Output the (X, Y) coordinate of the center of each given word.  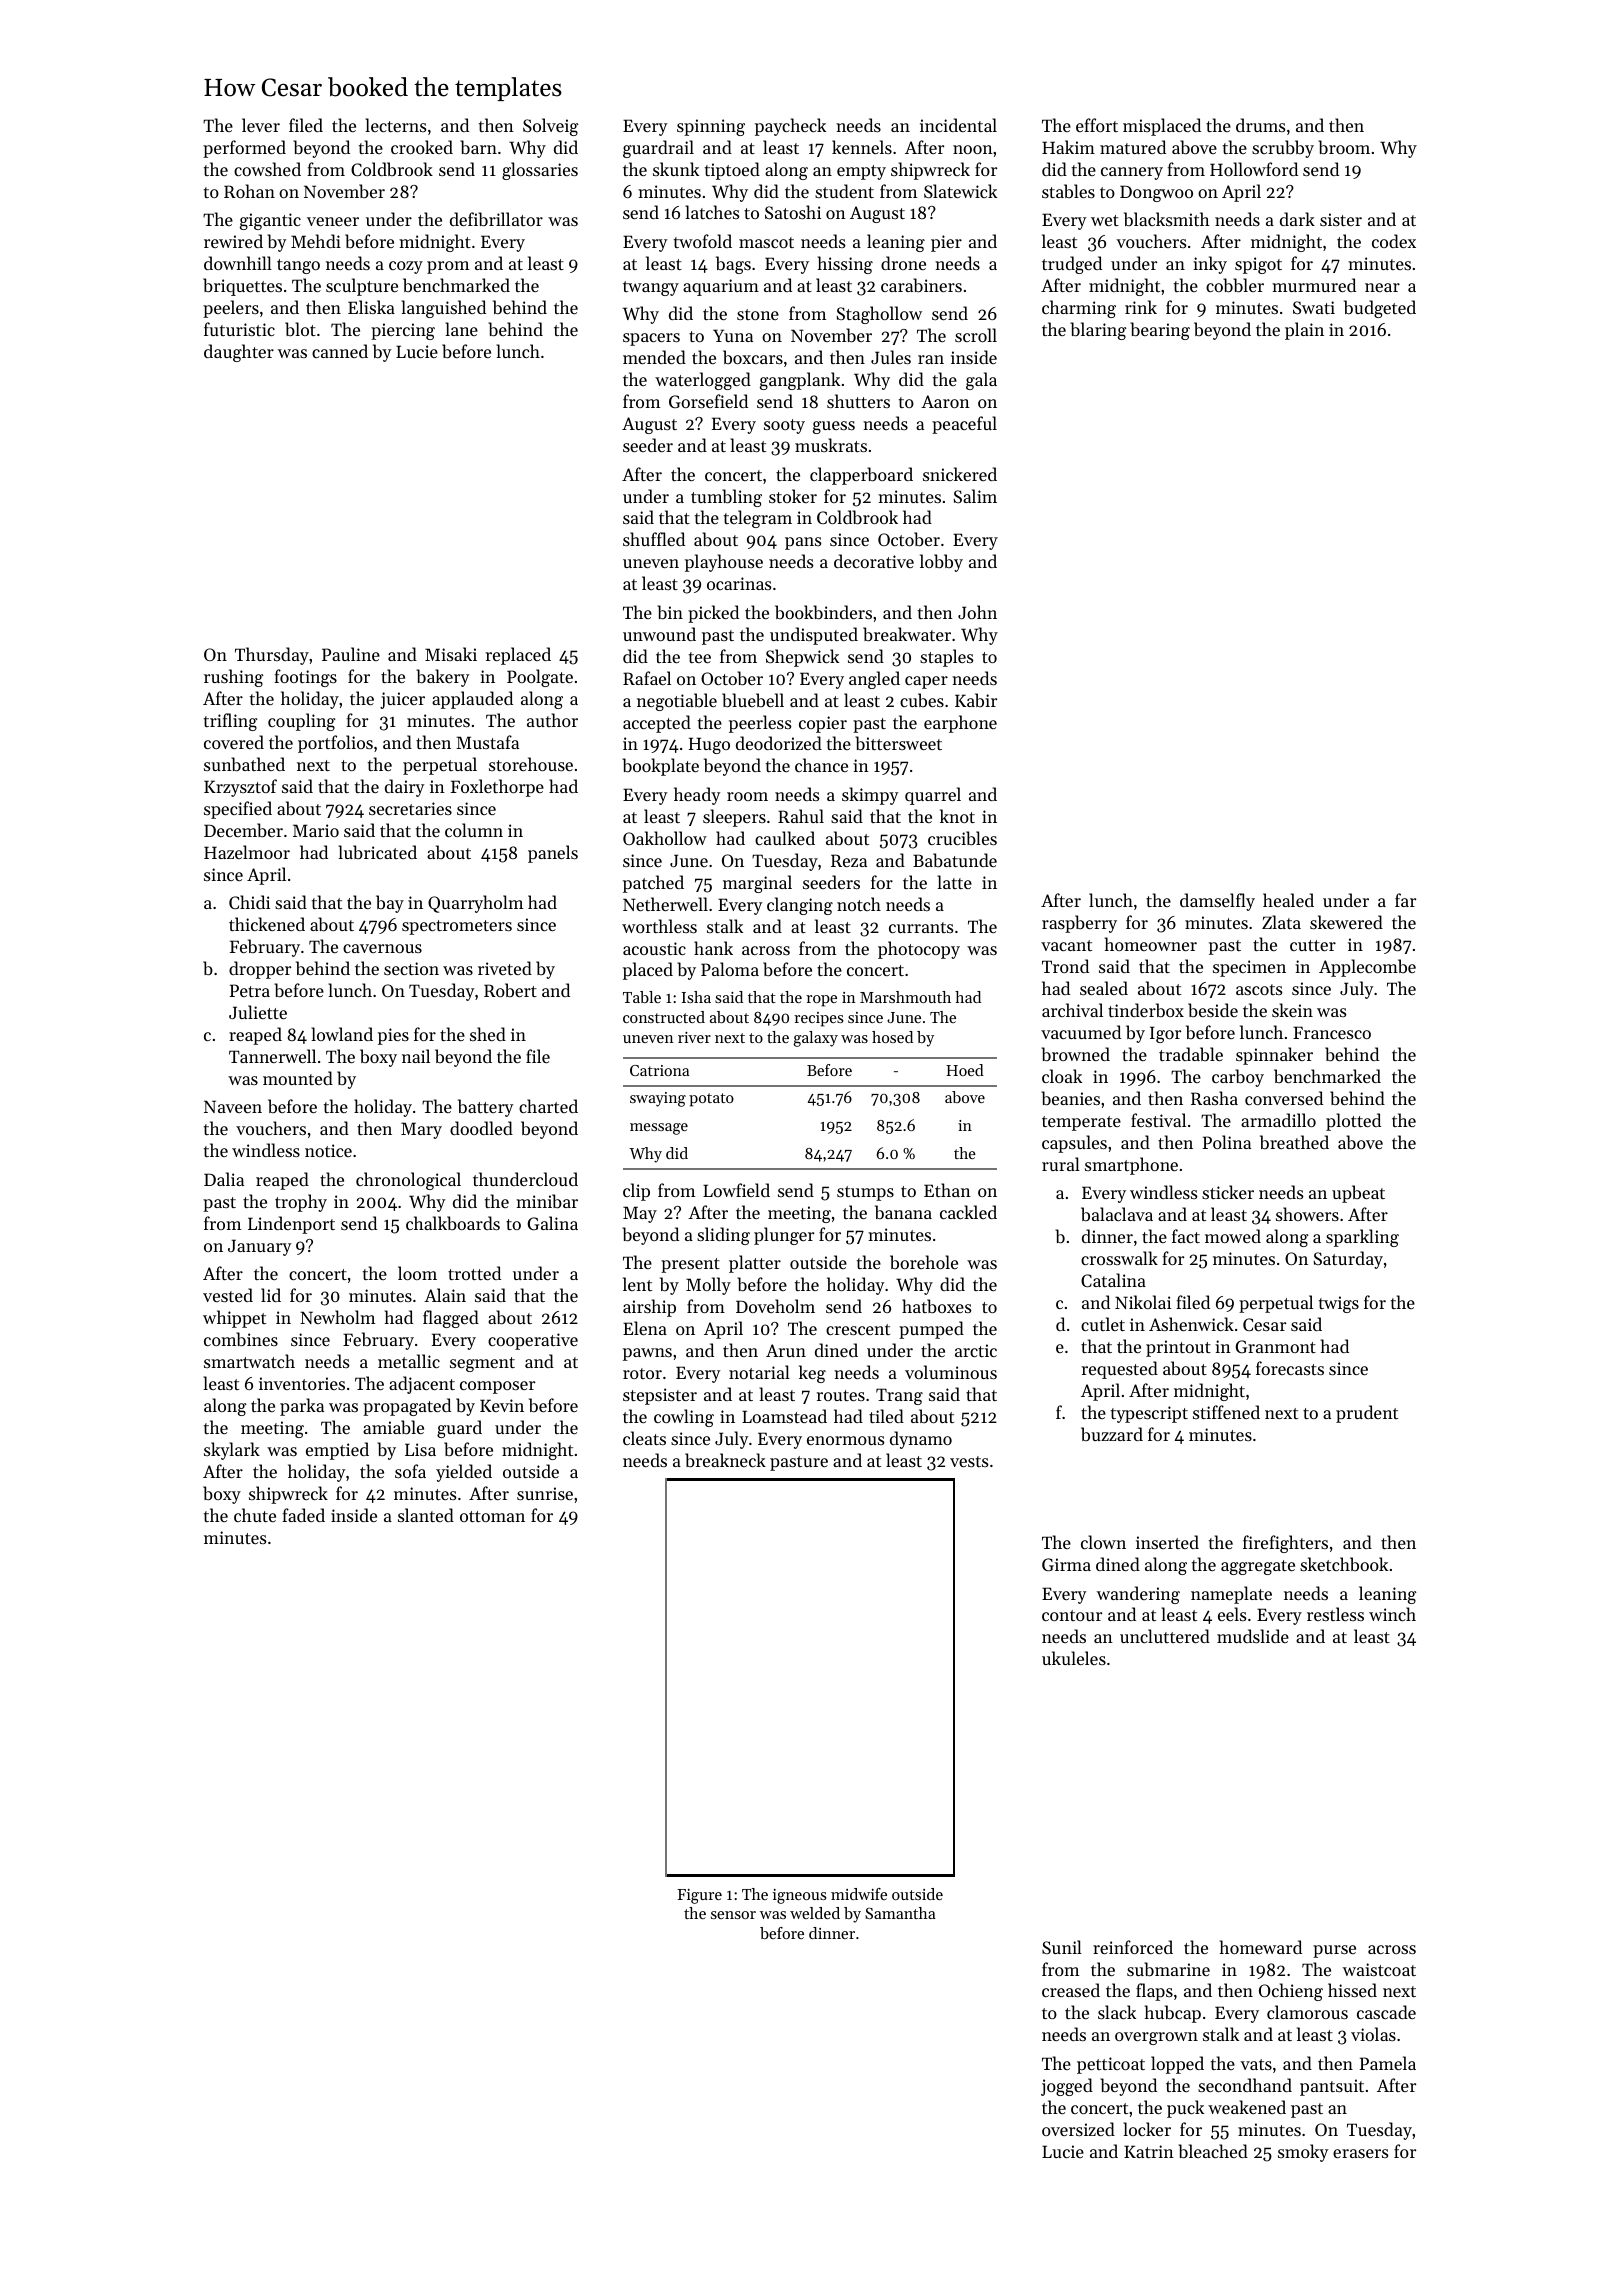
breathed (1294, 1142)
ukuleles (1074, 1658)
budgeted (1380, 309)
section (411, 968)
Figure (699, 1896)
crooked (422, 147)
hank (713, 948)
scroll (976, 335)
